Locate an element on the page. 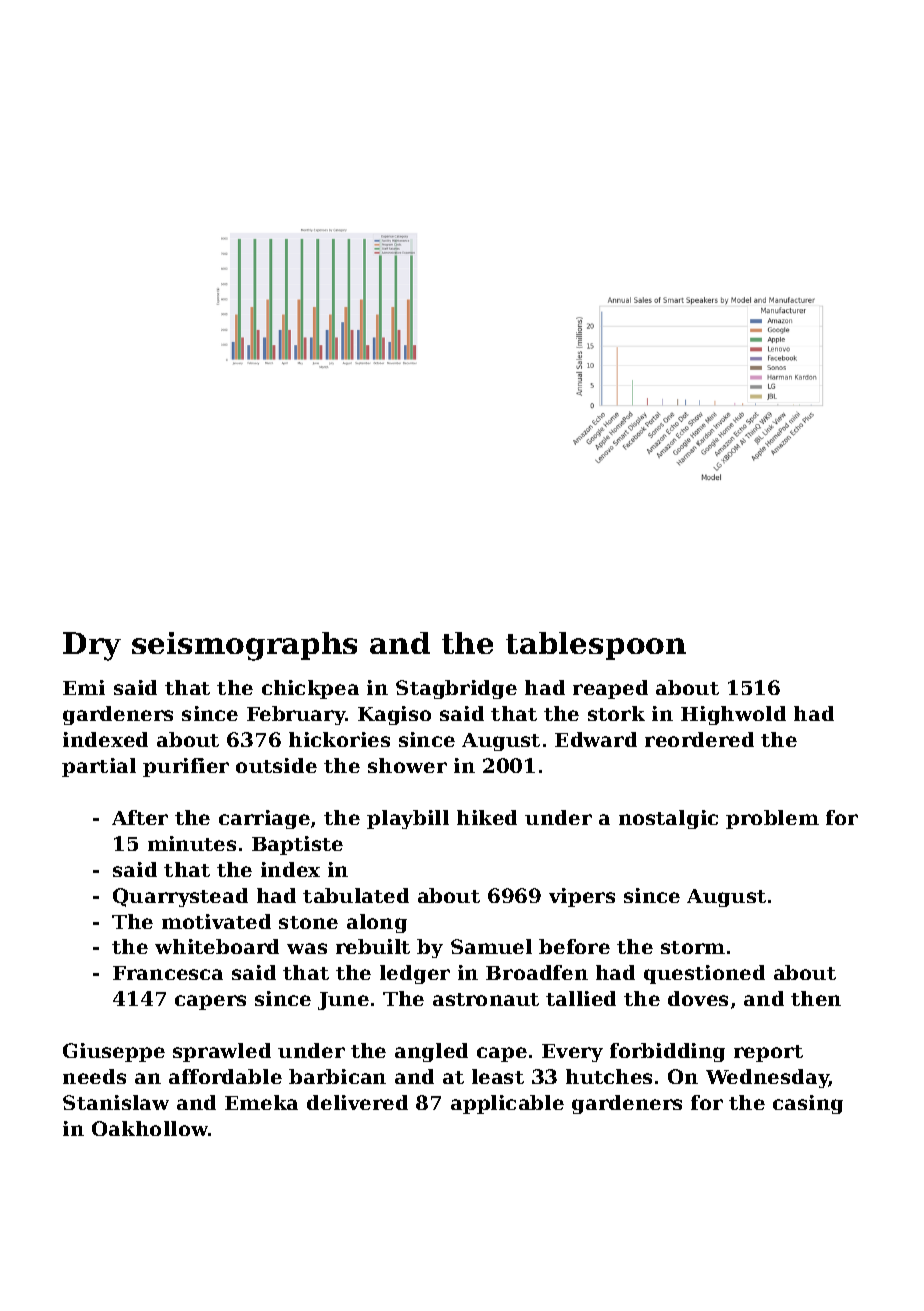  problem is located at coordinates (772, 819).
